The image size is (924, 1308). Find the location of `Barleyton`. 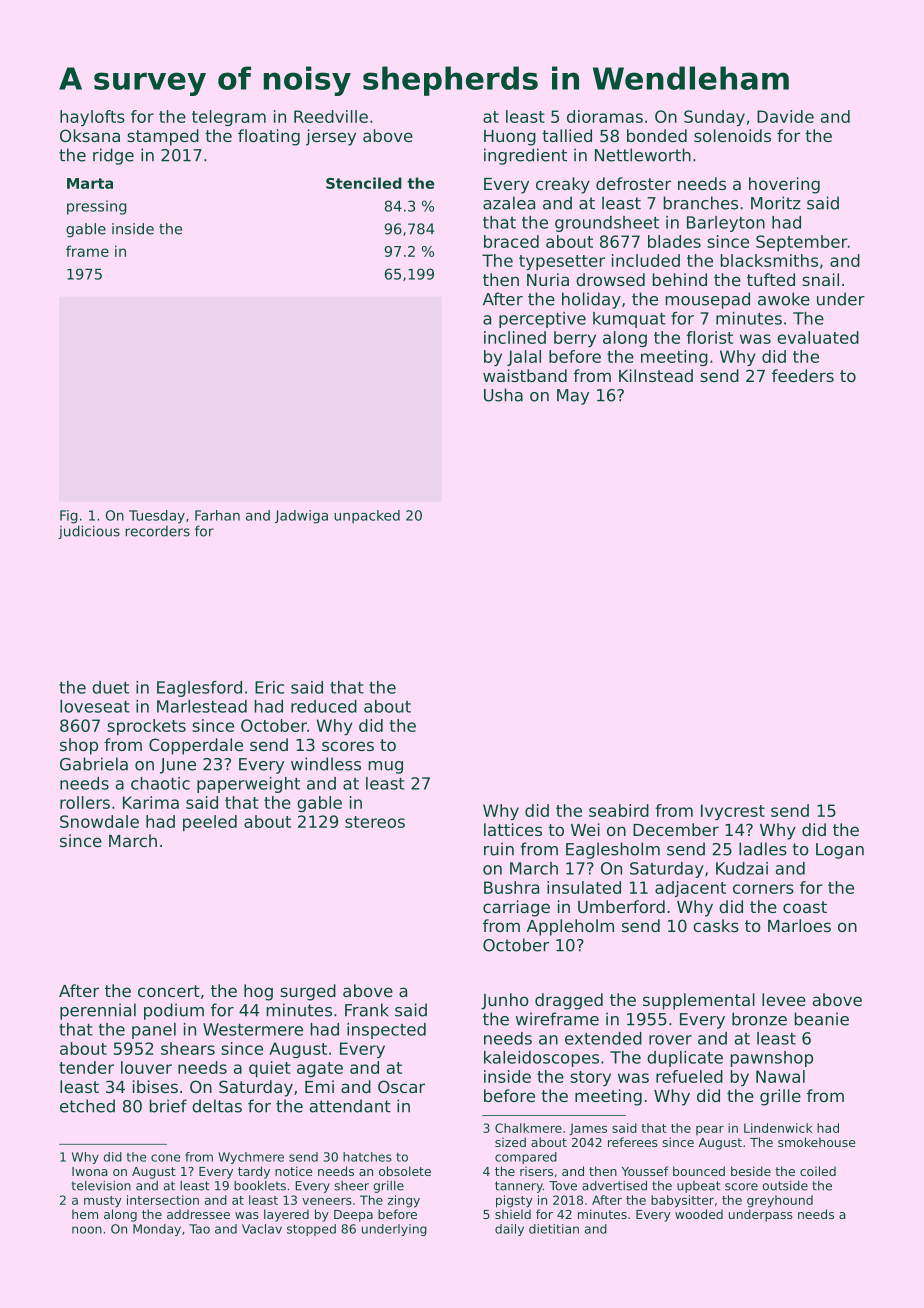

Barleyton is located at coordinates (726, 224).
